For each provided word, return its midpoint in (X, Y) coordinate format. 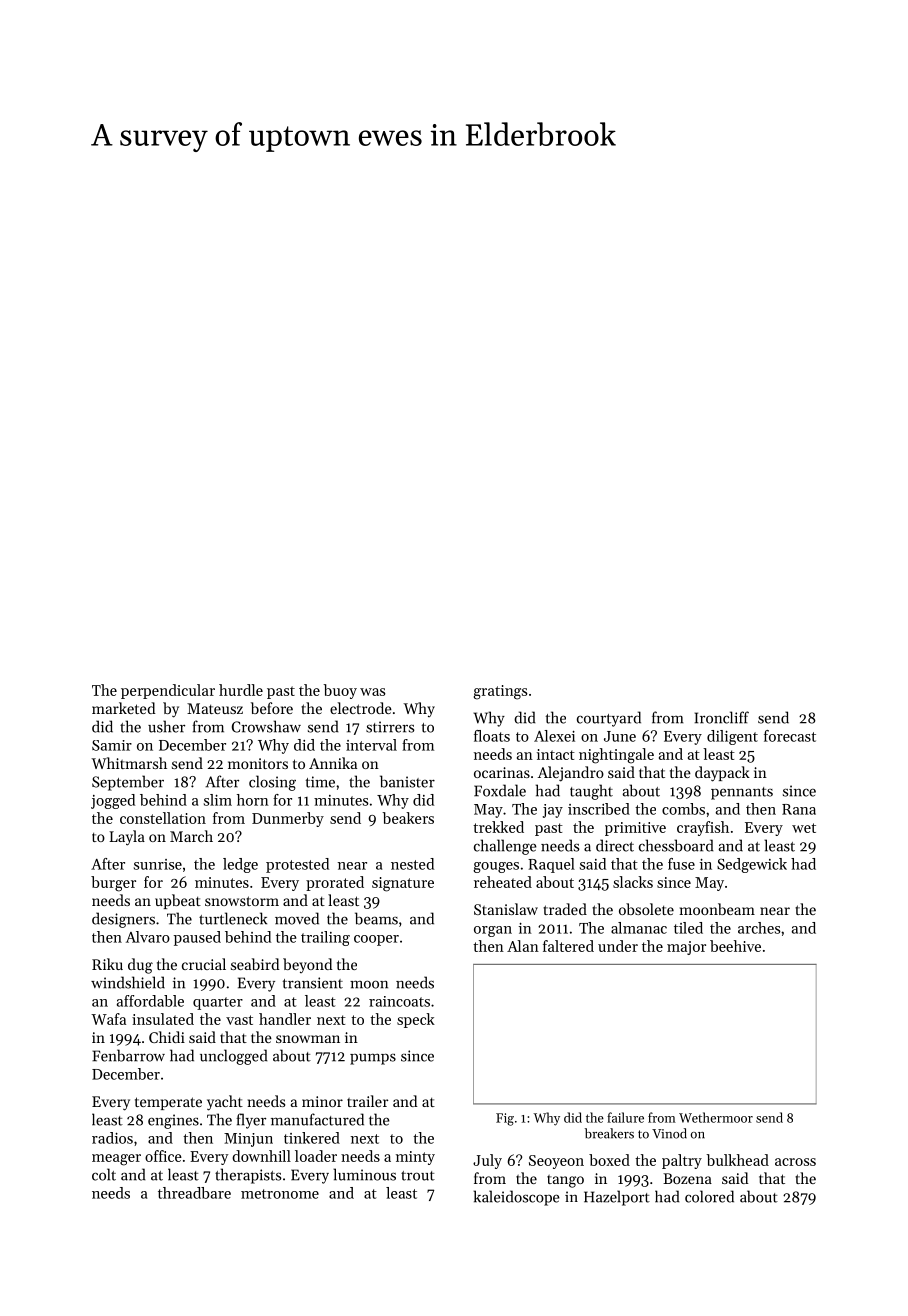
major (686, 948)
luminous (364, 1174)
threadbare (194, 1193)
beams (376, 918)
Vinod (669, 1133)
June (620, 736)
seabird (255, 964)
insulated (163, 1019)
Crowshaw (266, 726)
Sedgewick (752, 865)
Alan (523, 946)
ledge (240, 865)
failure (625, 1117)
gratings (501, 692)
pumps (373, 1059)
